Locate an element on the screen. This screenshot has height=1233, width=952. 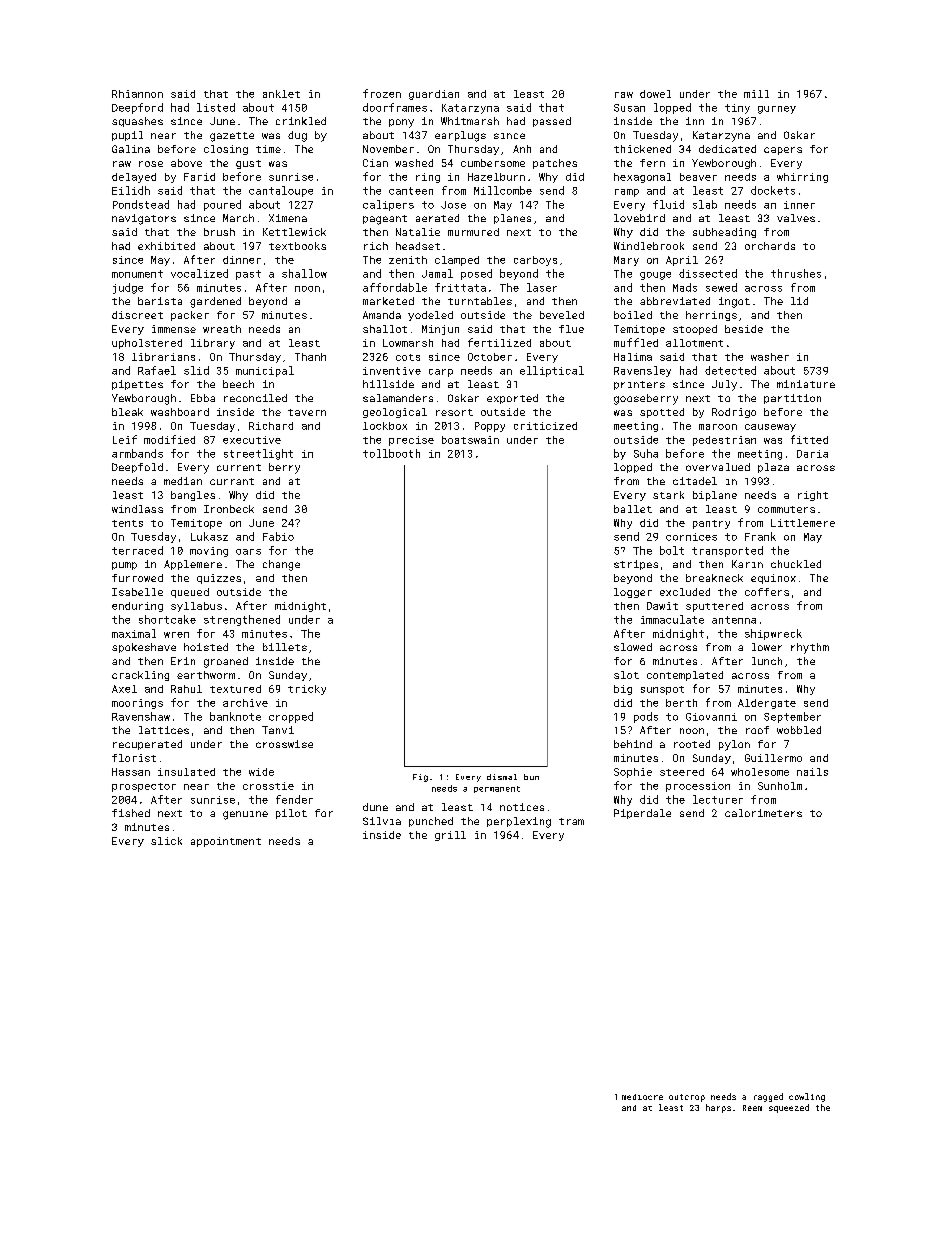
mediocre is located at coordinates (642, 1097).
